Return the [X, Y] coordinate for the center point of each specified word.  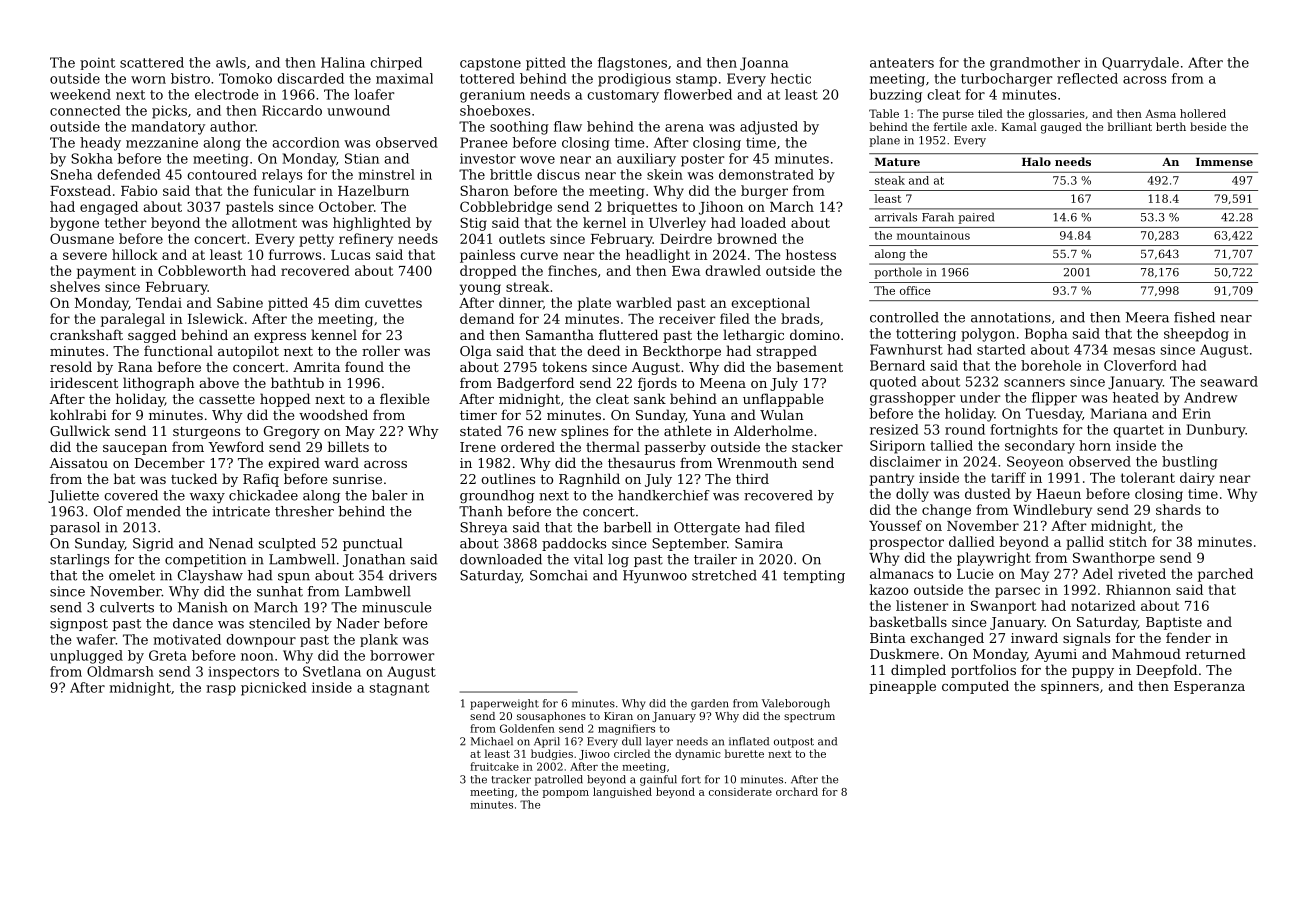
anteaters [902, 63]
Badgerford [535, 384]
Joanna [764, 64]
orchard [797, 791]
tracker [511, 779]
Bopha [1046, 335]
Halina [343, 62]
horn [1095, 445]
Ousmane [82, 238]
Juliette [73, 496]
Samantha [560, 334]
